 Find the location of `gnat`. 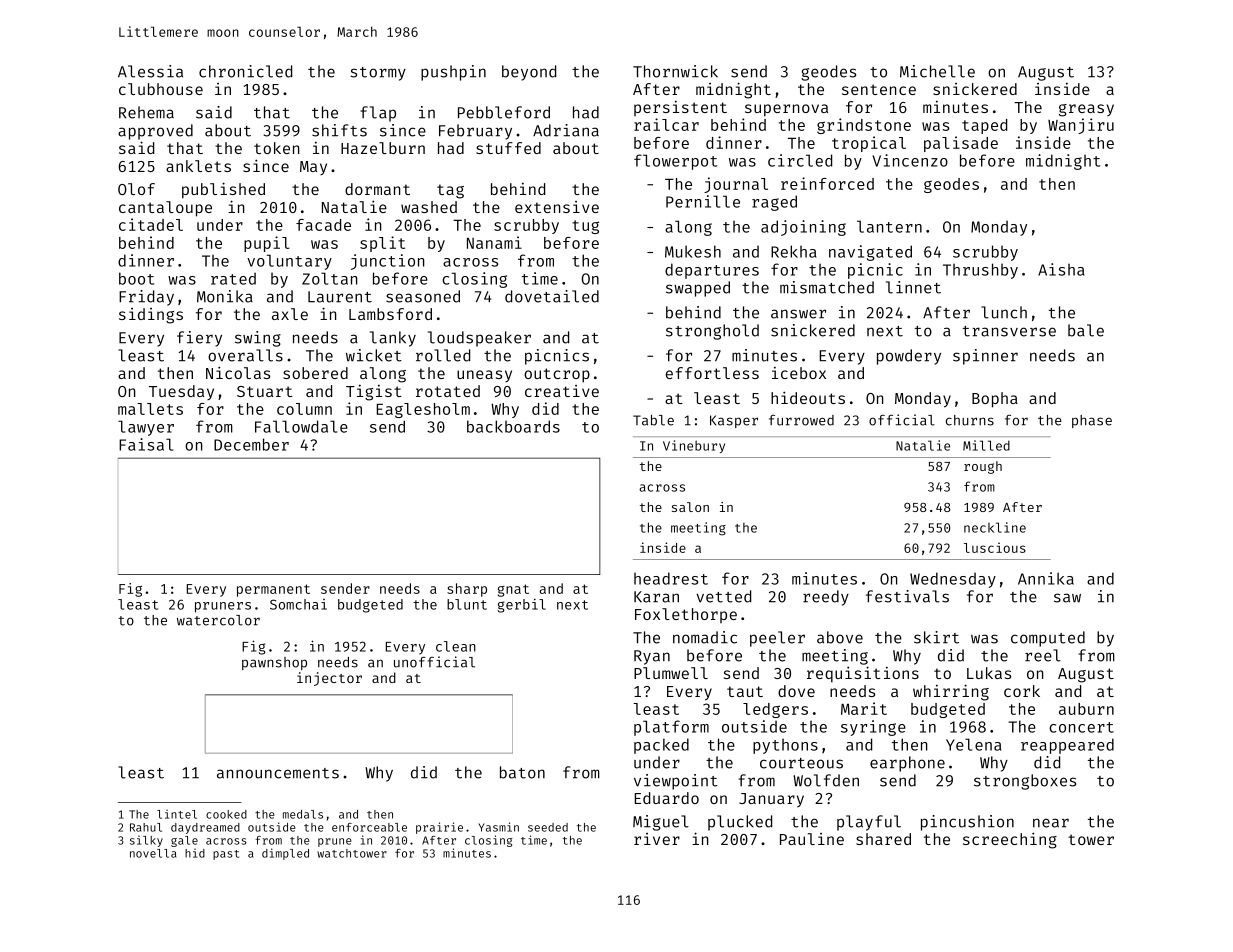

gnat is located at coordinates (513, 590).
